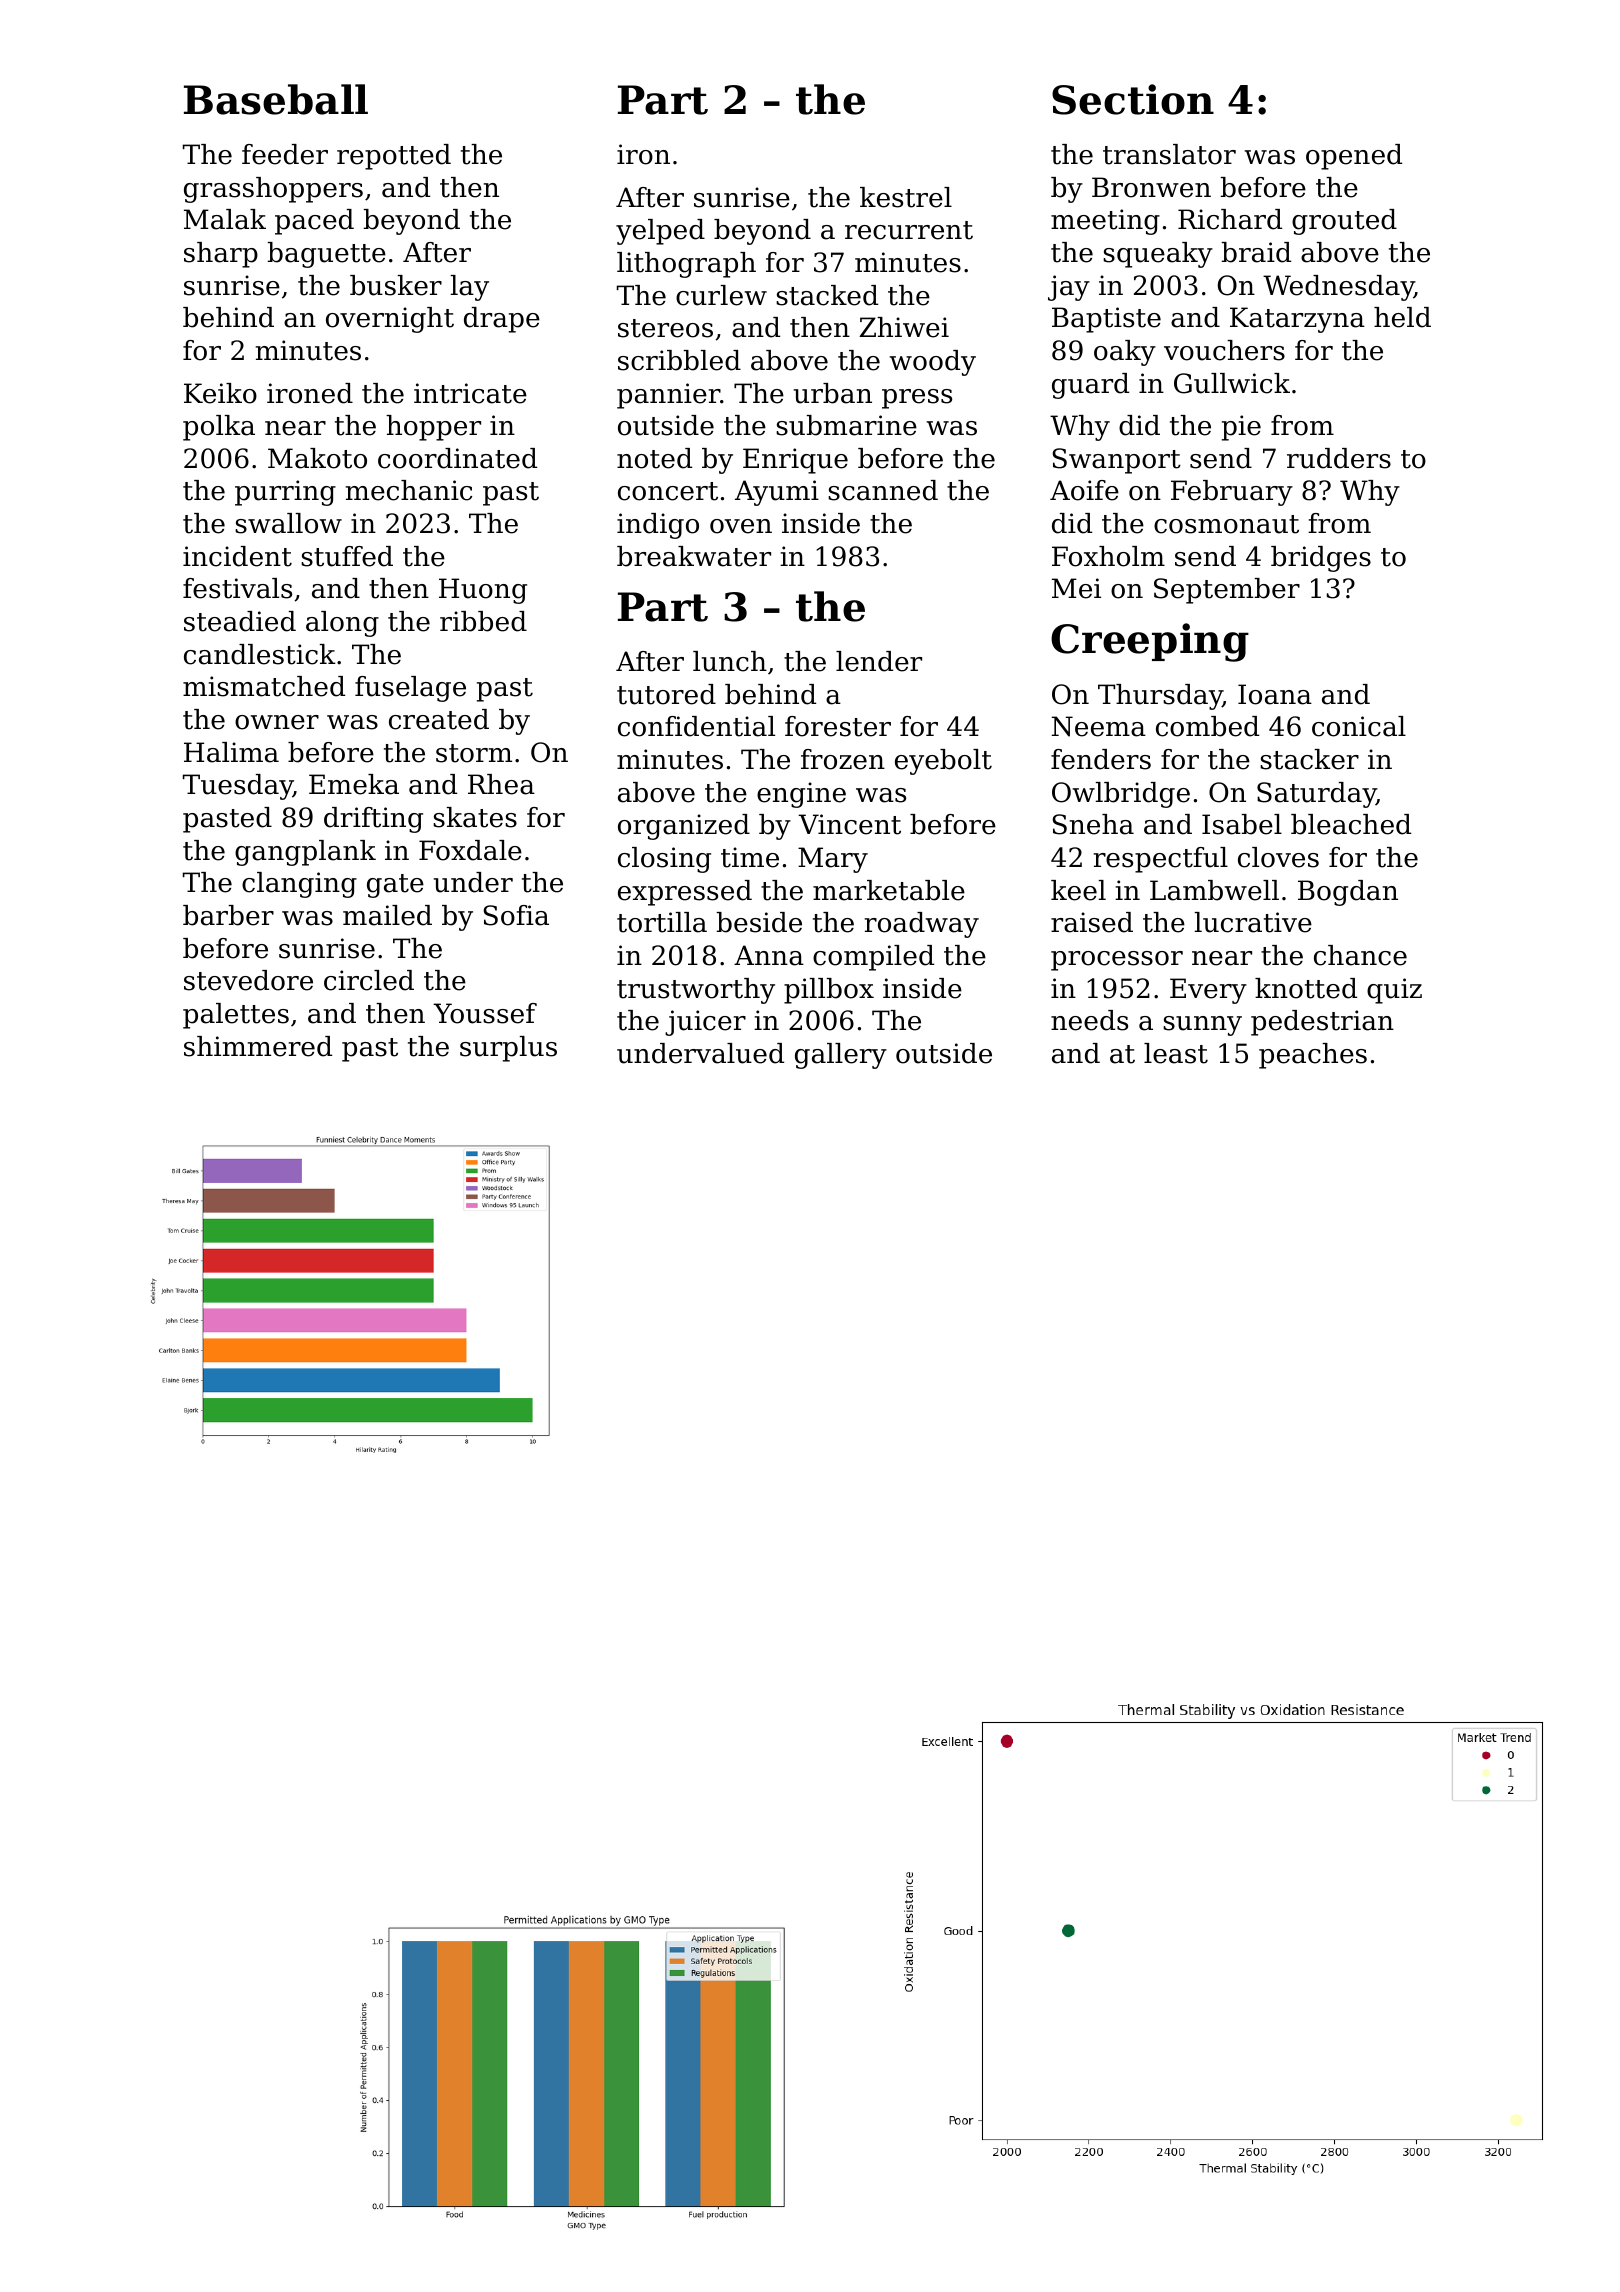 The image size is (1620, 2292). What do you see at coordinates (694, 556) in the image?
I see `breakwater` at bounding box center [694, 556].
